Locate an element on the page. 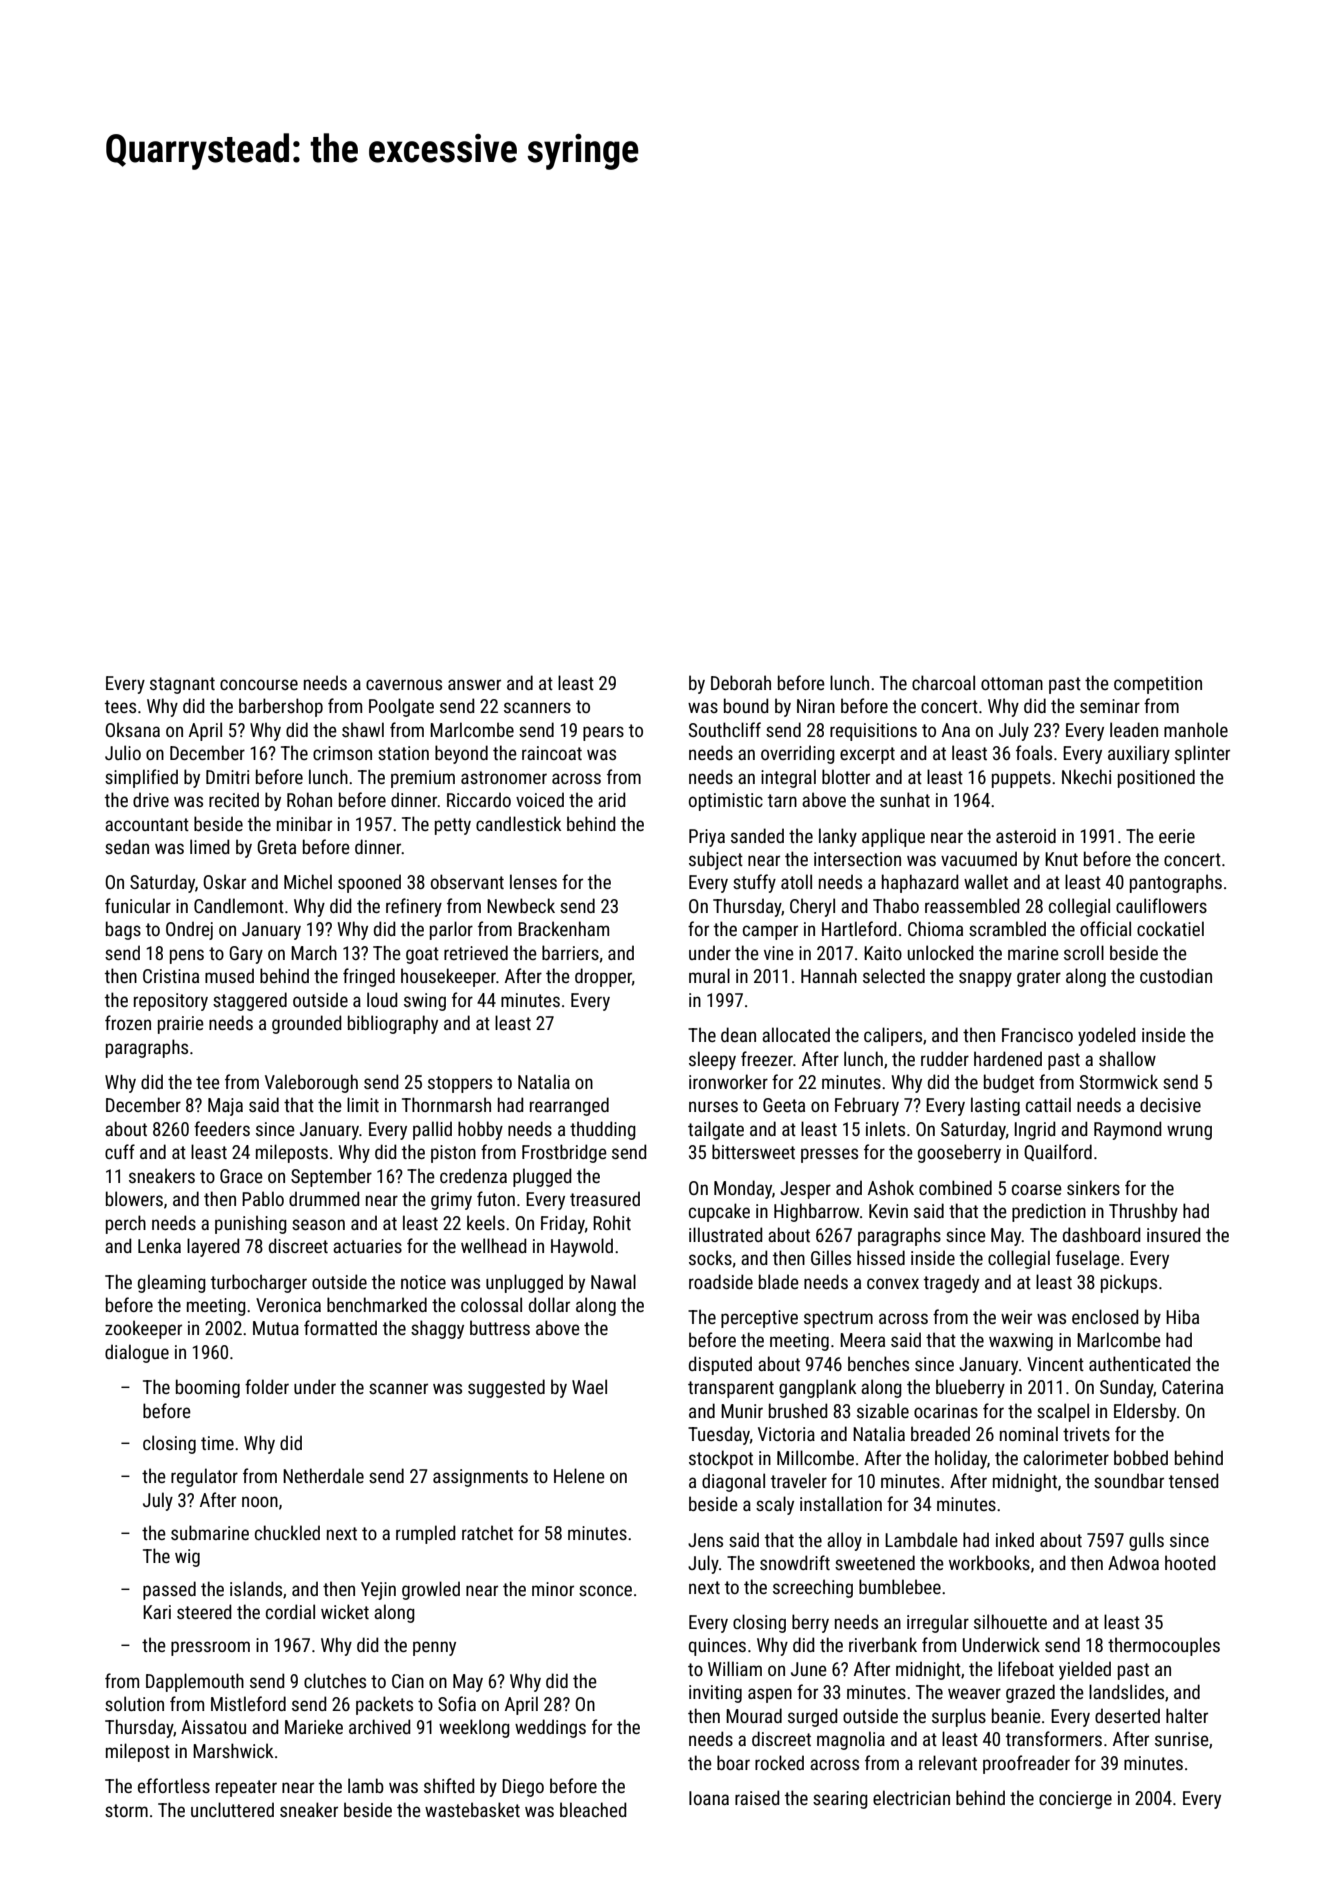 The width and height of the image is (1336, 1890). Maja is located at coordinates (225, 1107).
